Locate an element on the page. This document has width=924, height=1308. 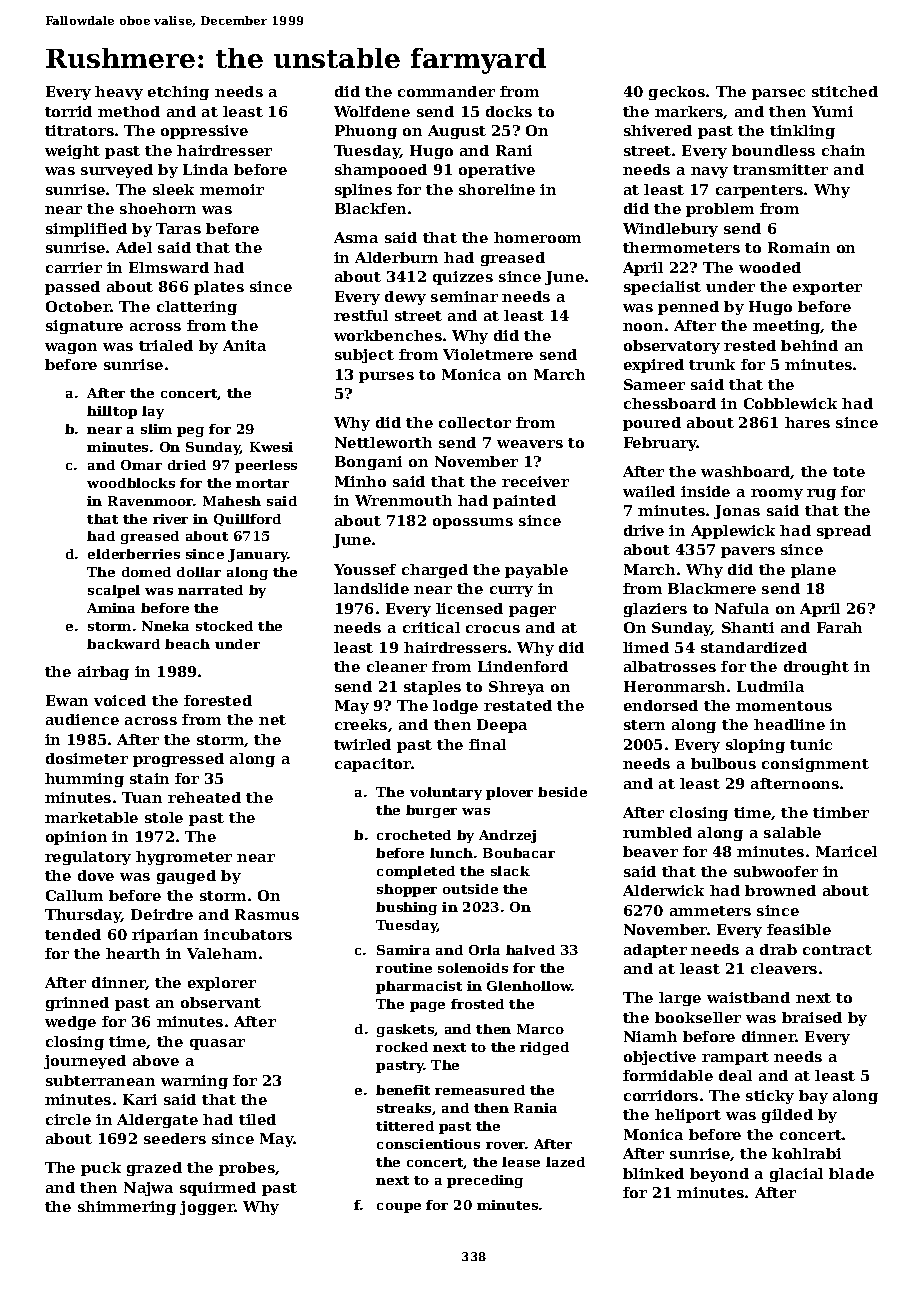
Lindenford is located at coordinates (523, 666).
